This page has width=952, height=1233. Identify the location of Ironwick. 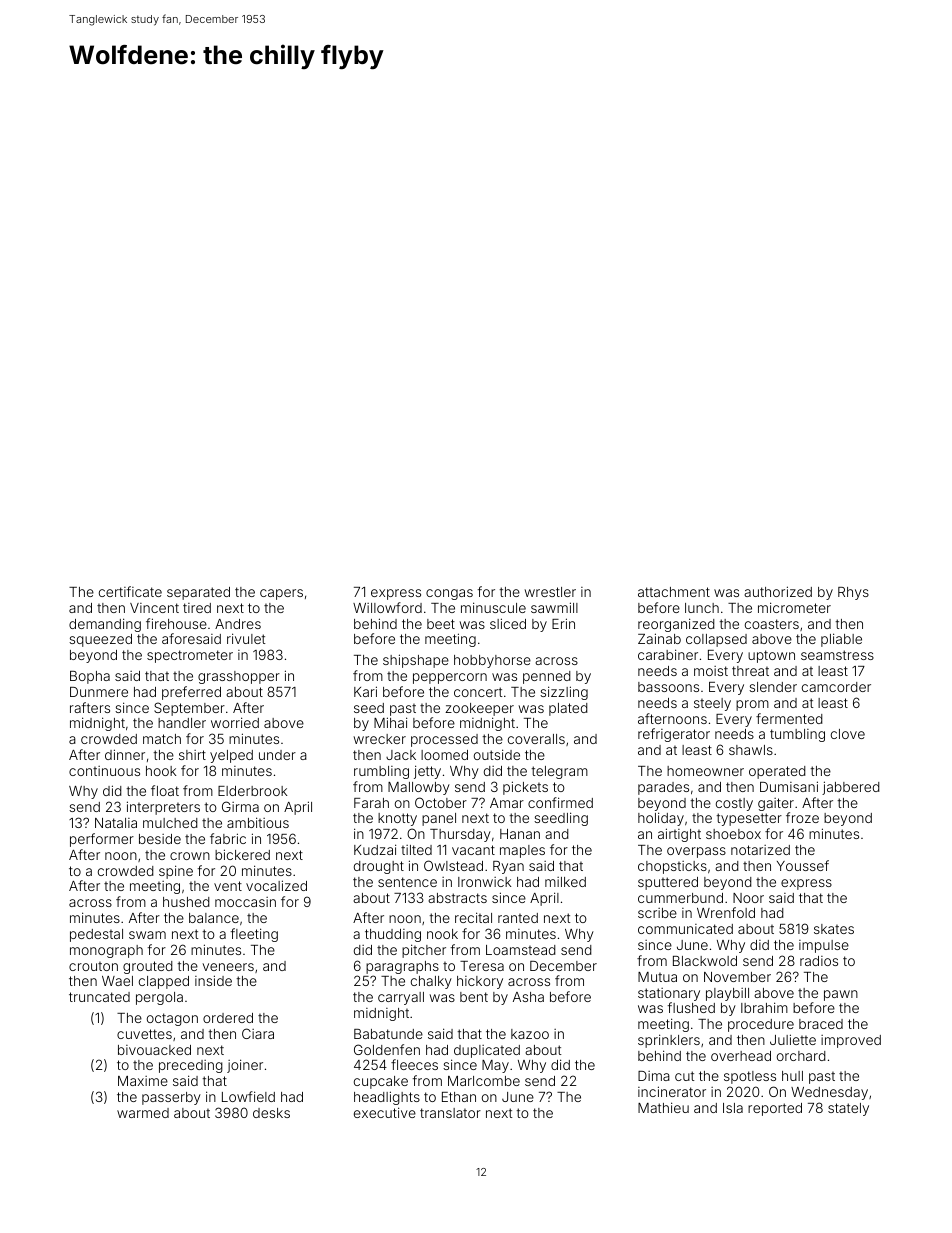
(484, 882).
